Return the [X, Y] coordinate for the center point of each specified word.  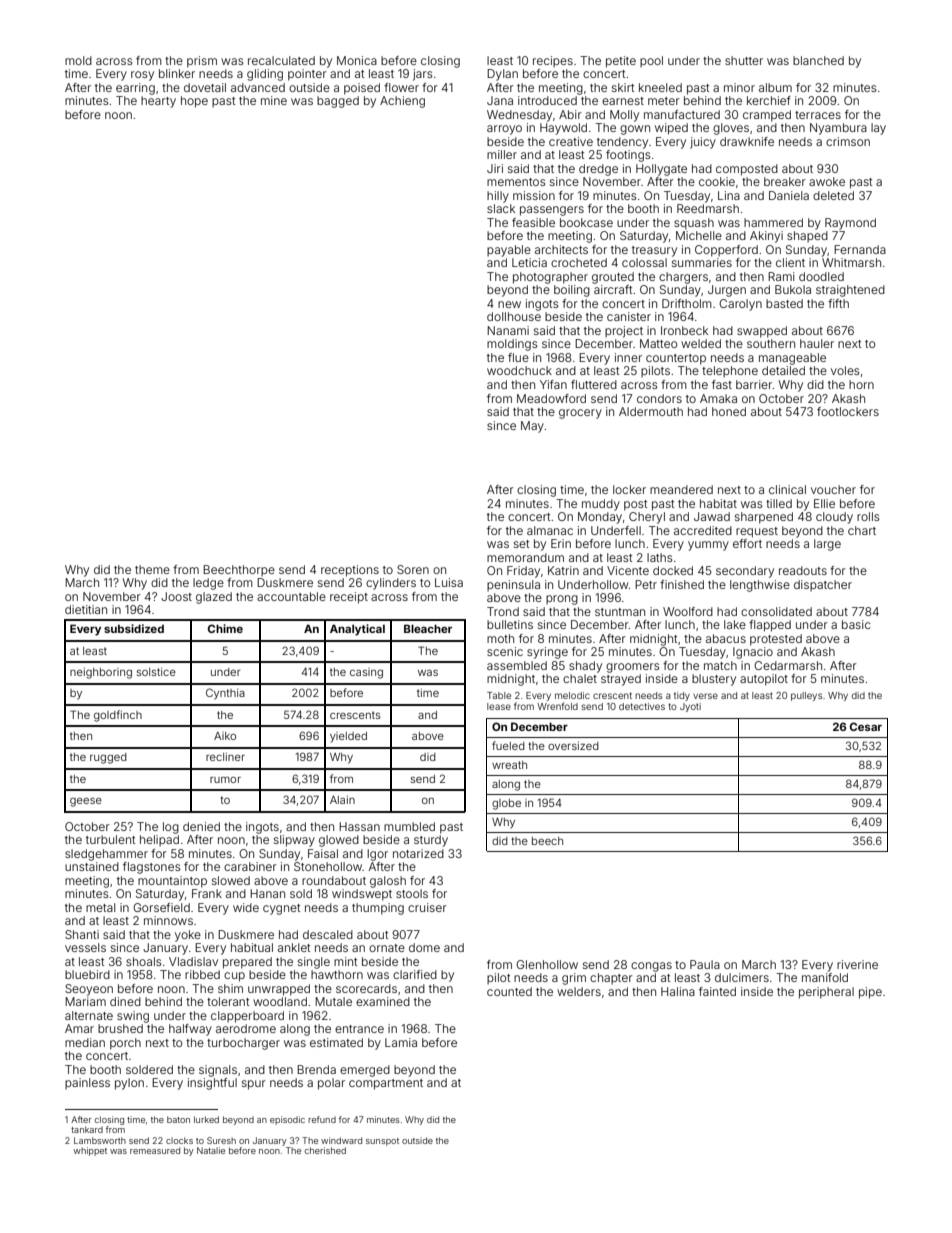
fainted [717, 991]
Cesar [866, 726]
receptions [350, 571]
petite [621, 62]
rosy [142, 76]
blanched [818, 60]
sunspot [382, 1142]
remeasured [155, 1150]
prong [562, 600]
